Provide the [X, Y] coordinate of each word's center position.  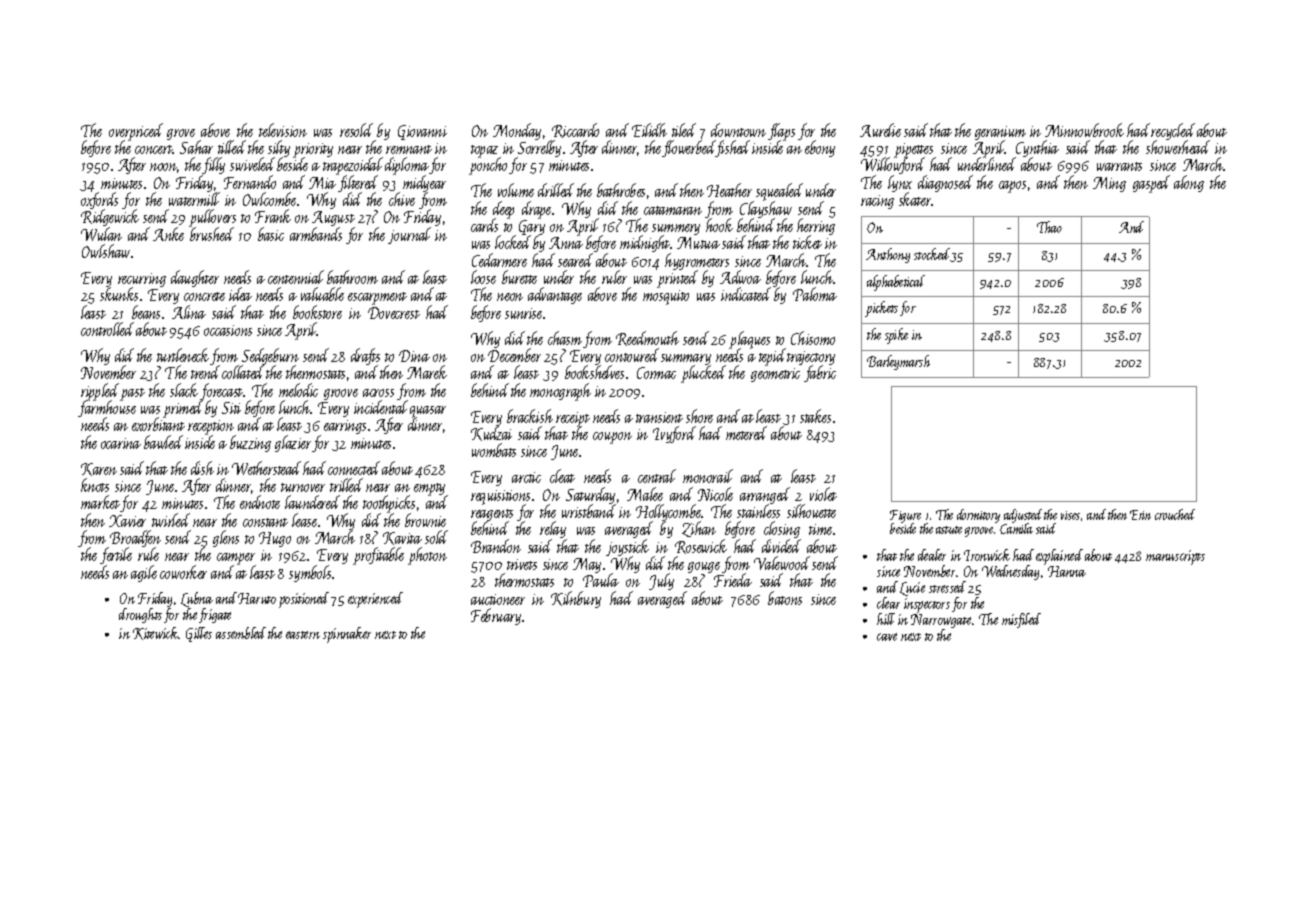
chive [402, 199]
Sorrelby [539, 149]
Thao [1049, 227]
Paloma [815, 294]
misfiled [1021, 620]
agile [144, 573]
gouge [704, 568]
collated [242, 372]
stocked [932, 254]
